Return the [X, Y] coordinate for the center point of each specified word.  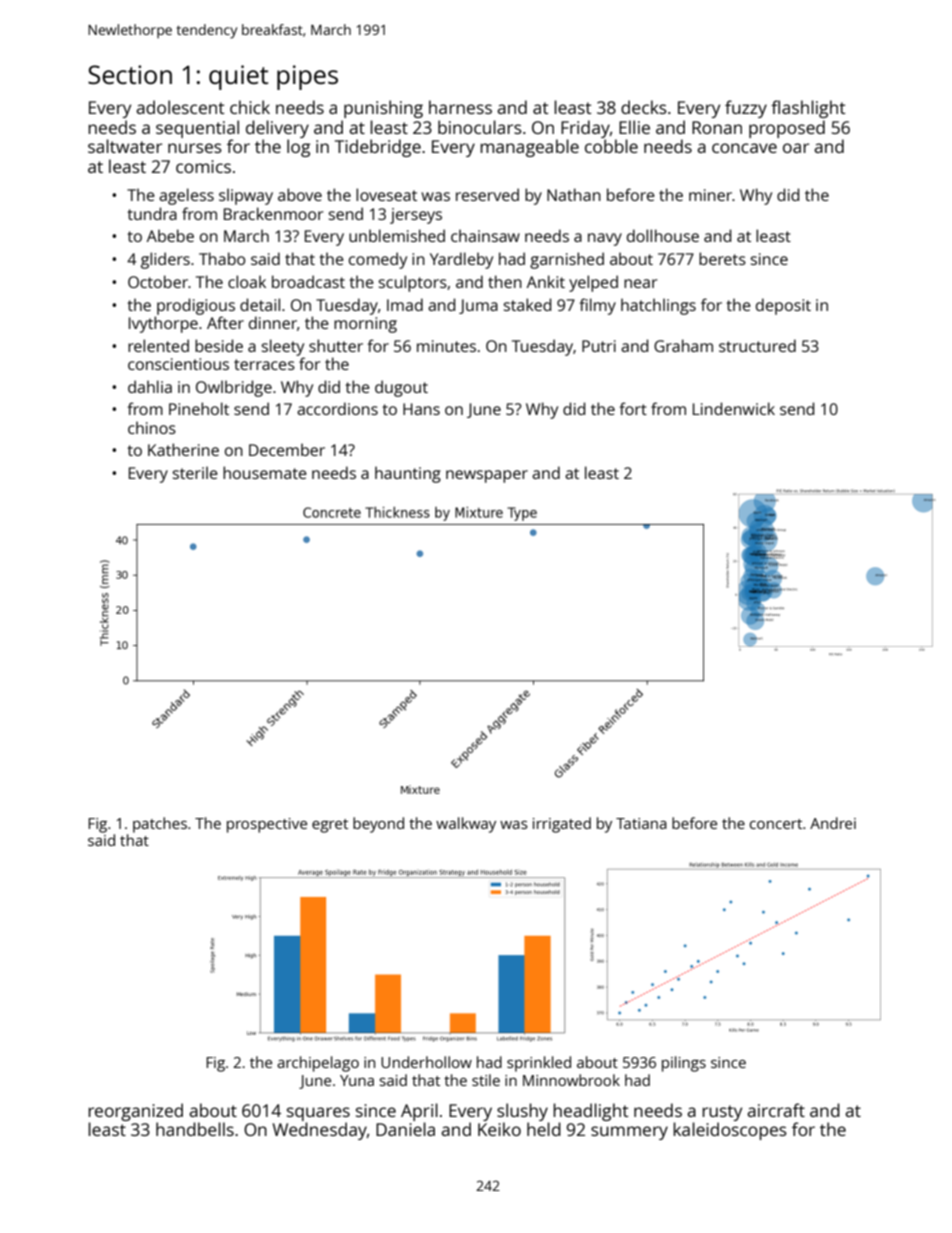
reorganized [135, 1112]
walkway [466, 825]
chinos [152, 427]
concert [776, 824]
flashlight [808, 109]
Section [130, 74]
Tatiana [641, 823]
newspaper [487, 476]
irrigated [562, 825]
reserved [487, 194]
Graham [683, 345]
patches [160, 825]
